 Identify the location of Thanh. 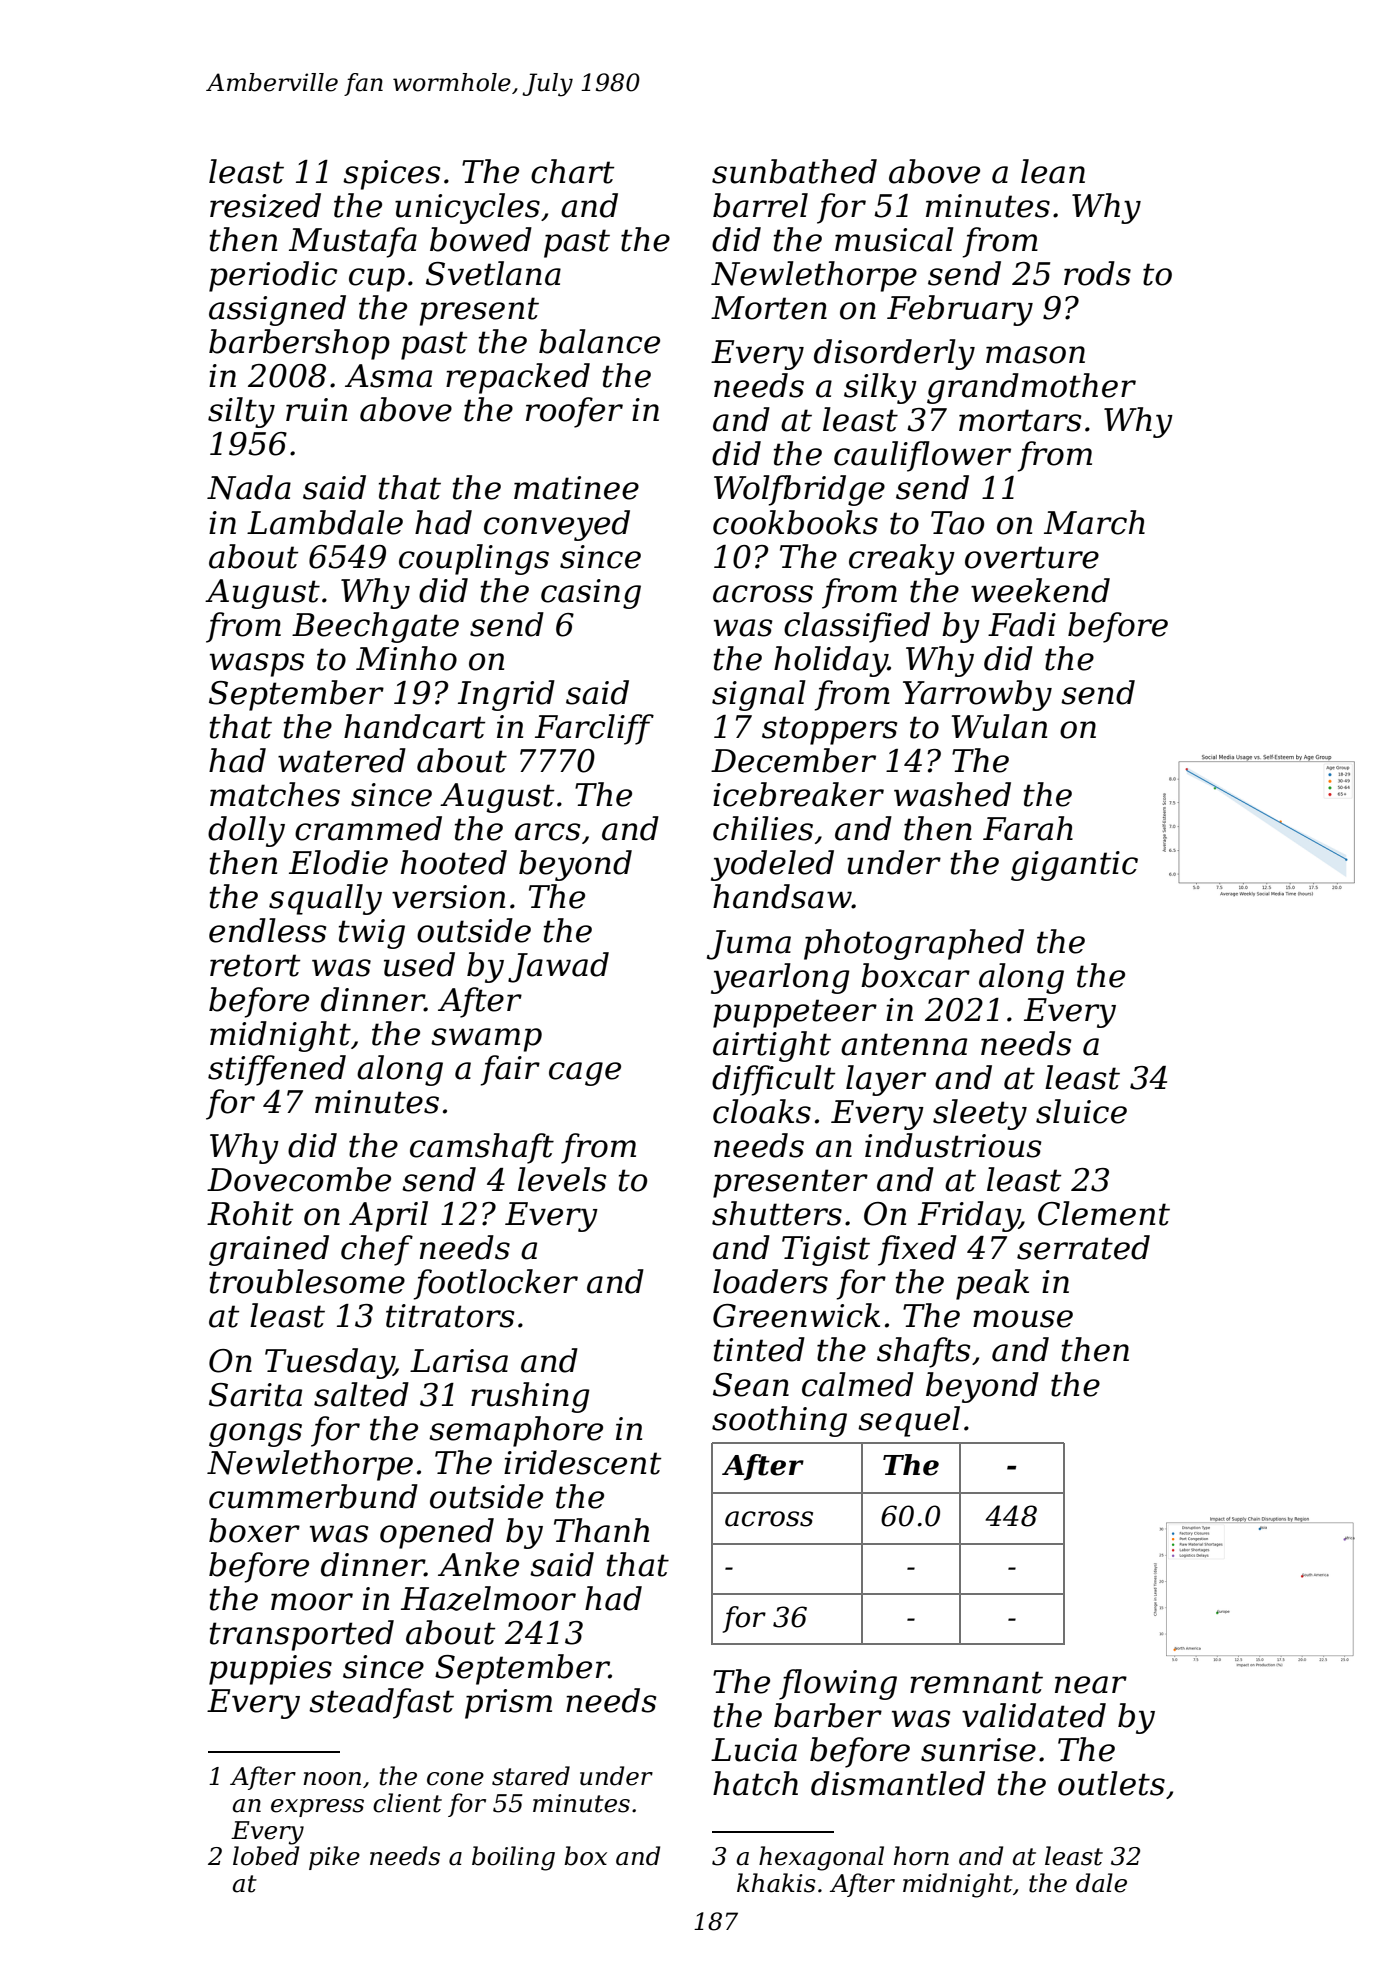
(601, 1530).
